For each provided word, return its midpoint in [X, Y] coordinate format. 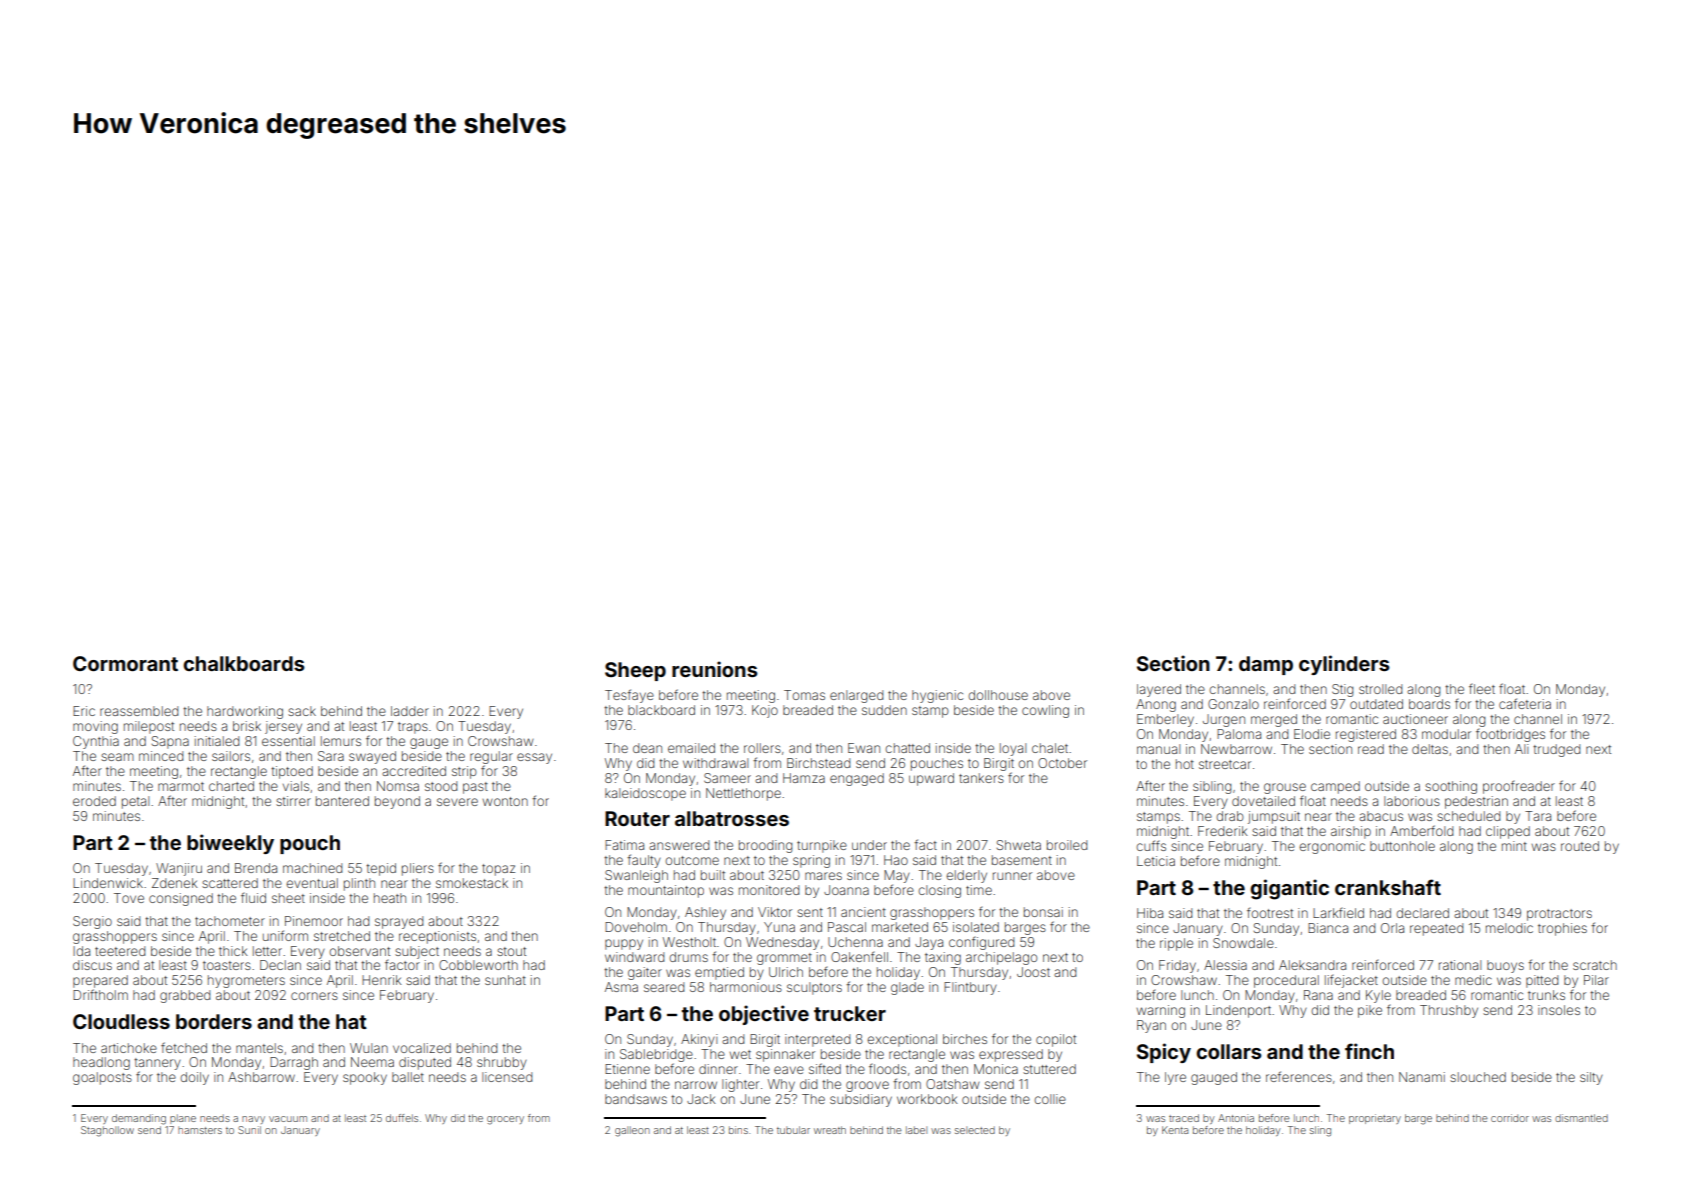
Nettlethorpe [743, 794]
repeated [1436, 929]
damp [1266, 665]
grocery [505, 1120]
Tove [129, 898]
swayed [372, 757]
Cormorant [125, 663]
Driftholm [100, 994]
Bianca [1328, 928]
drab [1230, 816]
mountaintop [666, 891]
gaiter [645, 973]
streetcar [1225, 764]
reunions [715, 669]
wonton [505, 801]
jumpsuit [1274, 817]
